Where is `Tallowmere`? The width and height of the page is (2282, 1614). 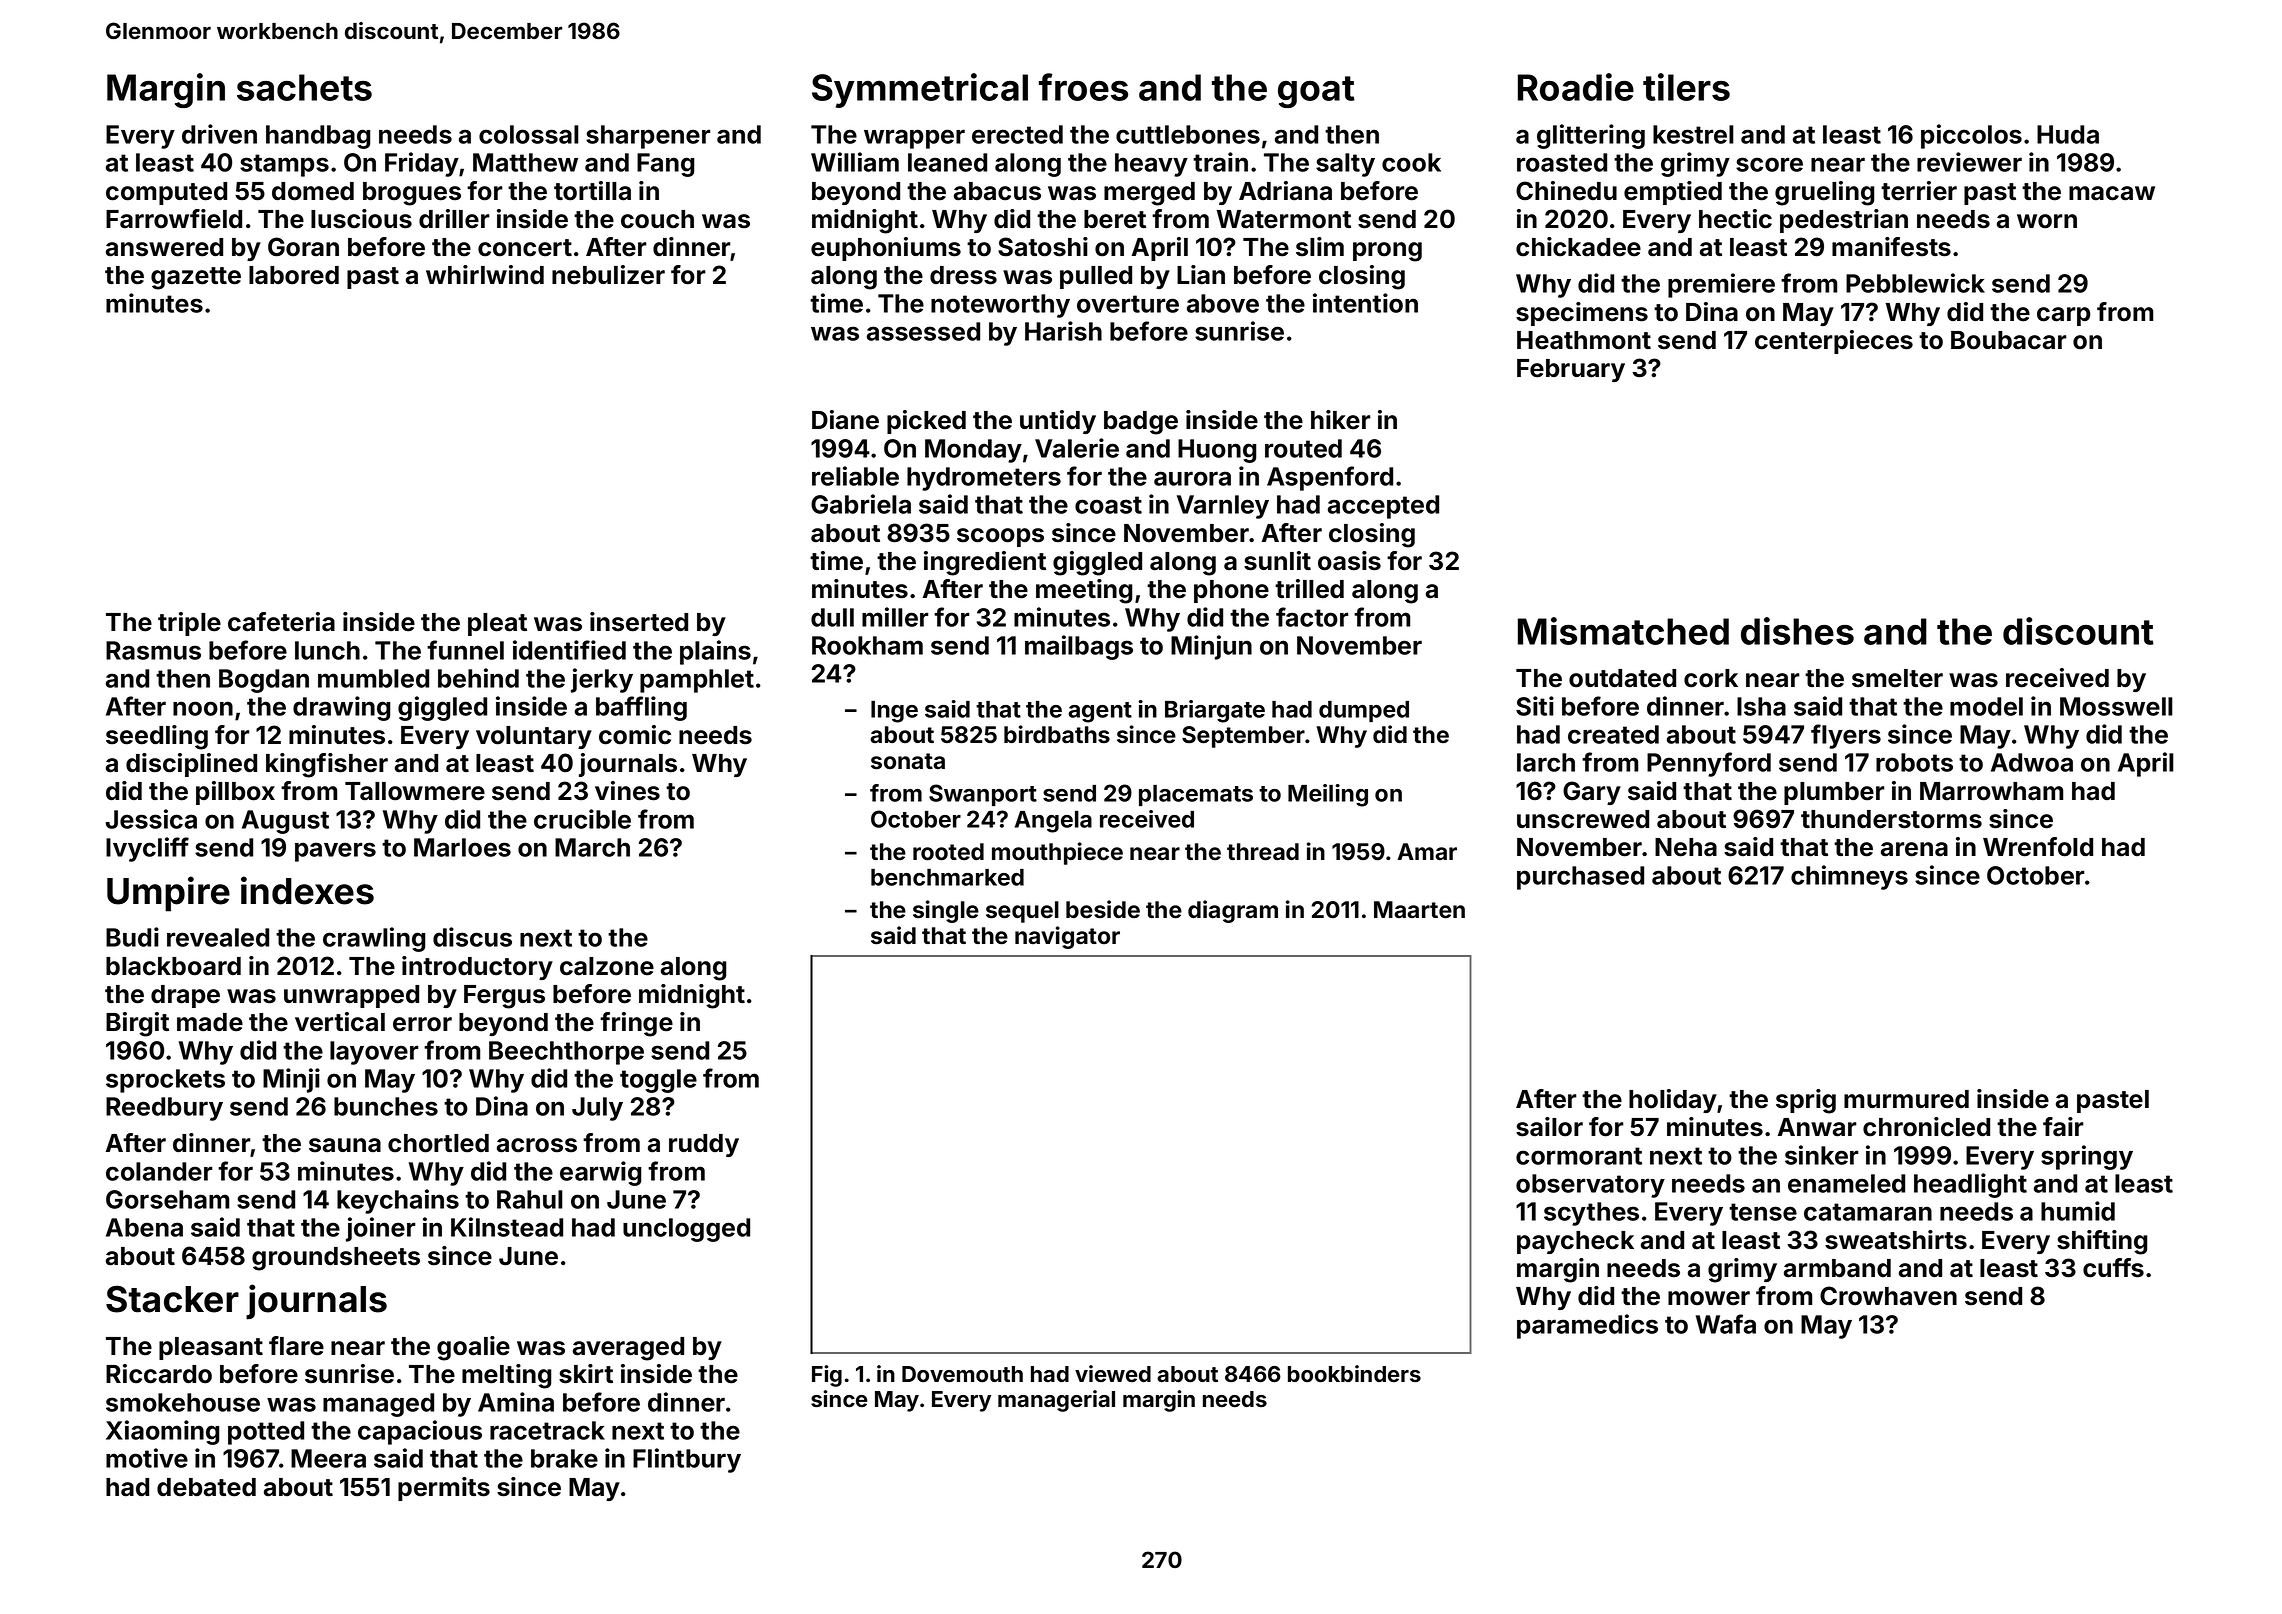
Tallowmere is located at coordinates (415, 791).
